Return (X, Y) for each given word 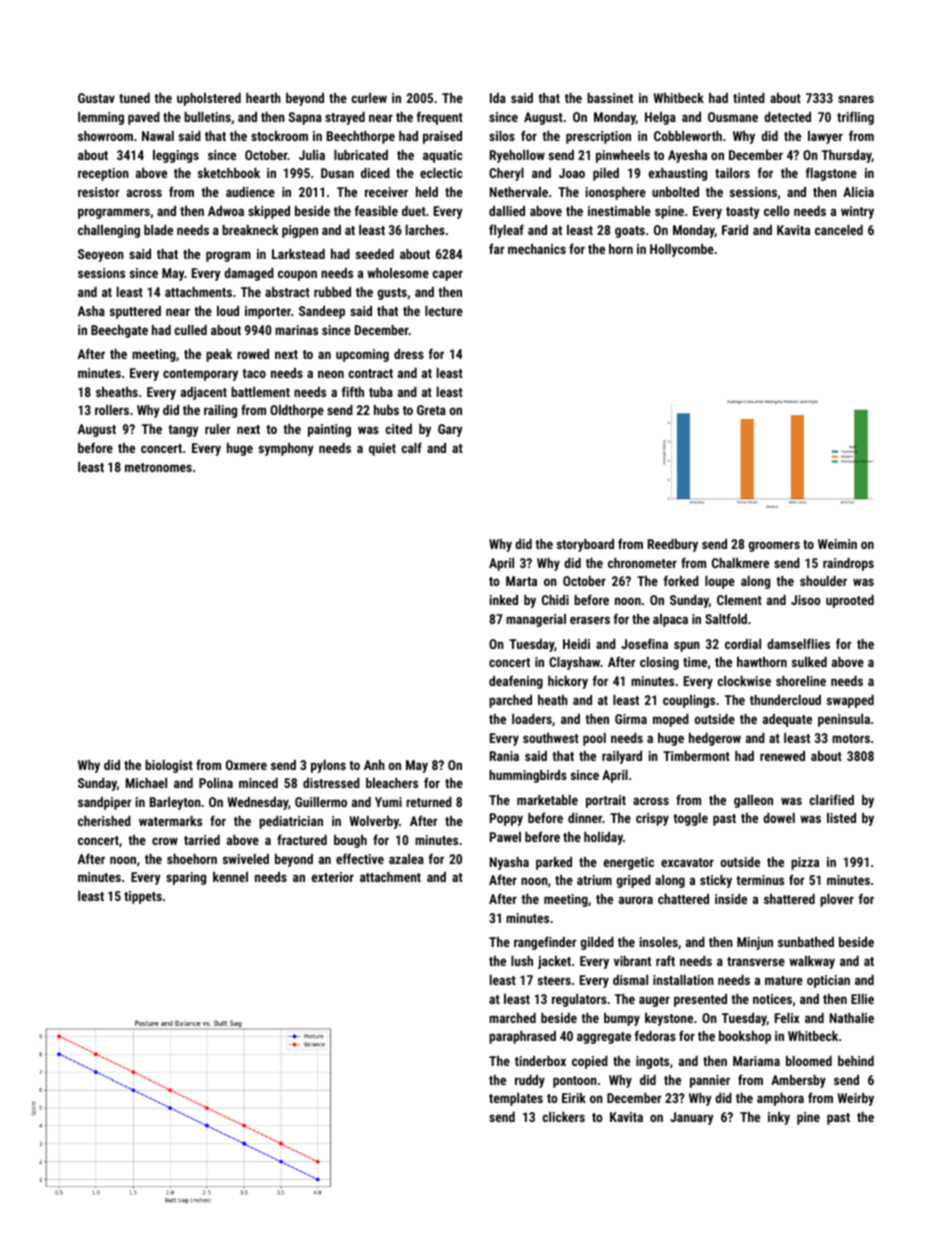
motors (851, 738)
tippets (143, 897)
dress (409, 354)
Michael (146, 783)
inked (504, 600)
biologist (169, 766)
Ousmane (733, 117)
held (427, 192)
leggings (176, 156)
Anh (374, 765)
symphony (286, 449)
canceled (839, 230)
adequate (787, 720)
